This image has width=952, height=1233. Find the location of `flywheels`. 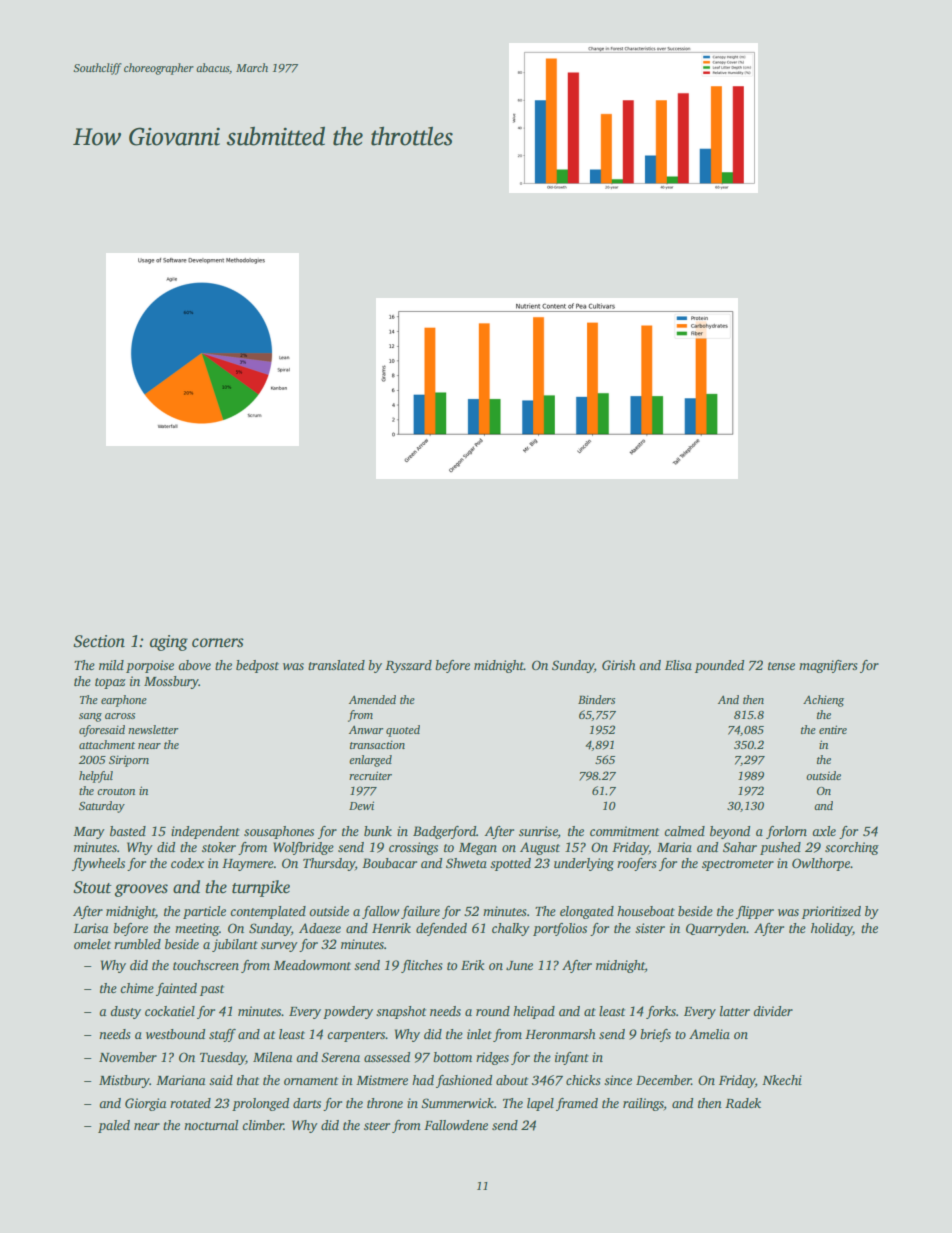

flywheels is located at coordinates (98, 864).
